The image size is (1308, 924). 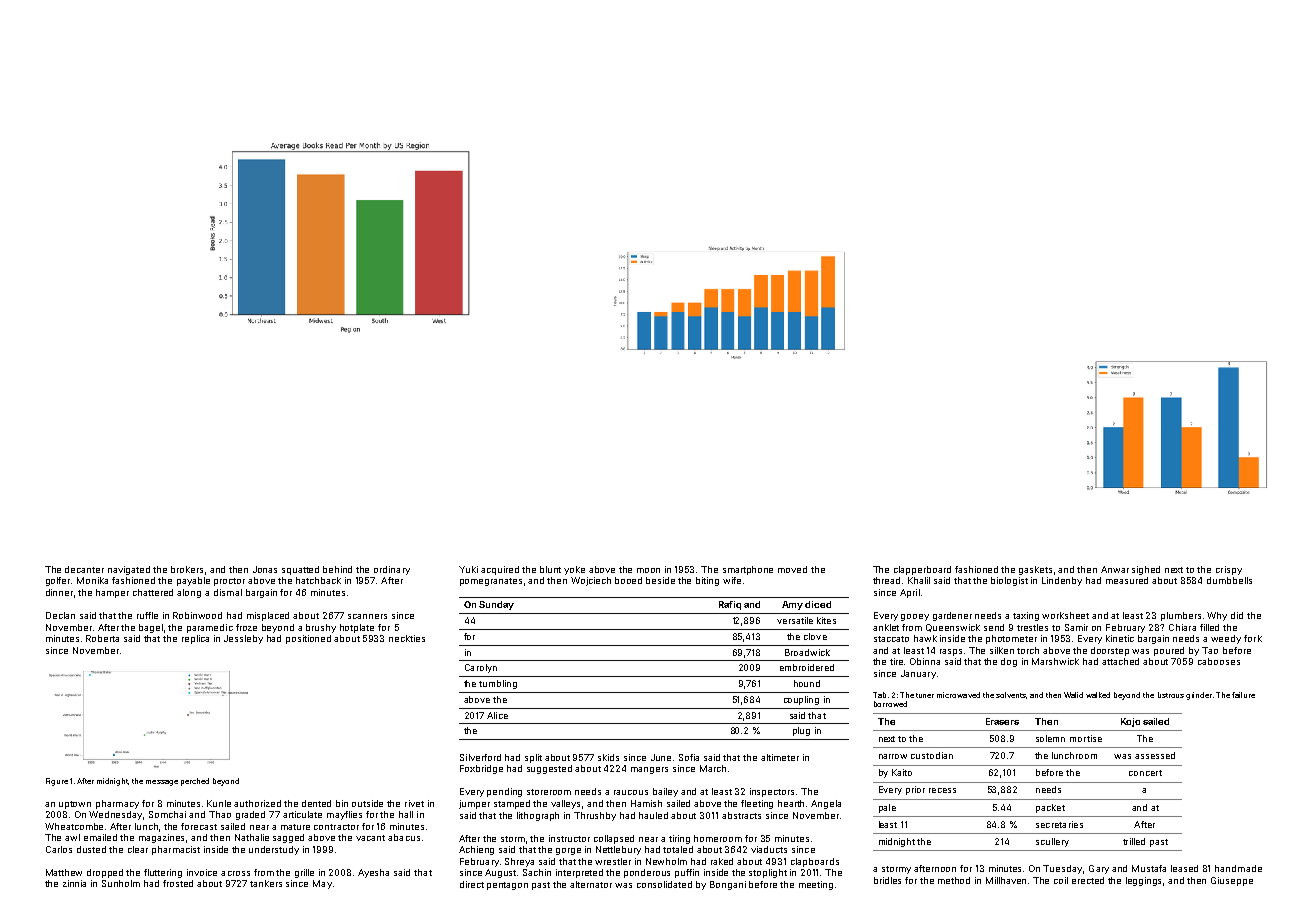 I want to click on contractor, so click(x=336, y=827).
